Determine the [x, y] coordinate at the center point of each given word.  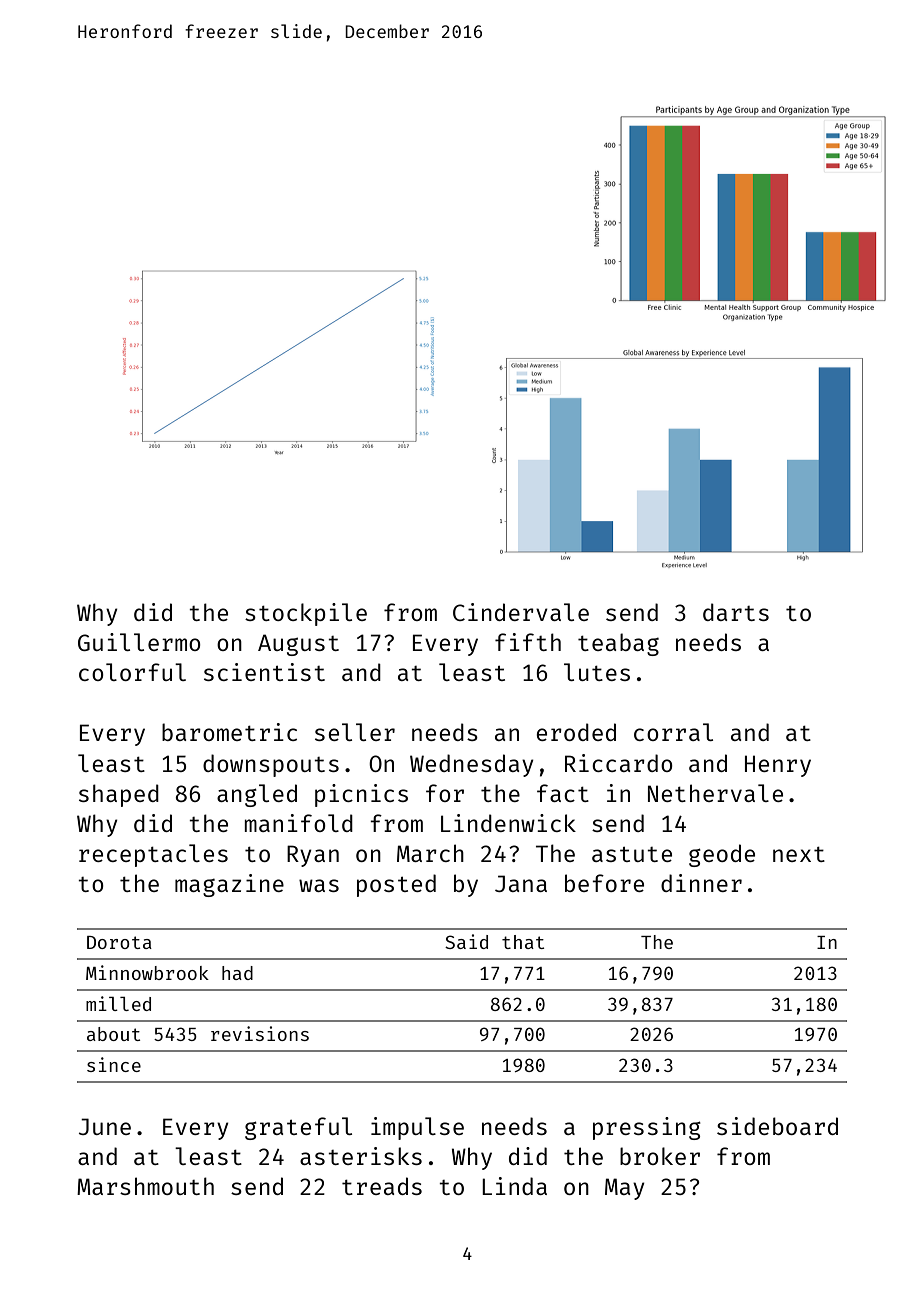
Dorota [119, 942]
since [114, 1064]
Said [466, 941]
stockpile [306, 614]
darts [736, 612]
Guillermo [139, 642]
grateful [298, 1128]
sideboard [777, 1126]
